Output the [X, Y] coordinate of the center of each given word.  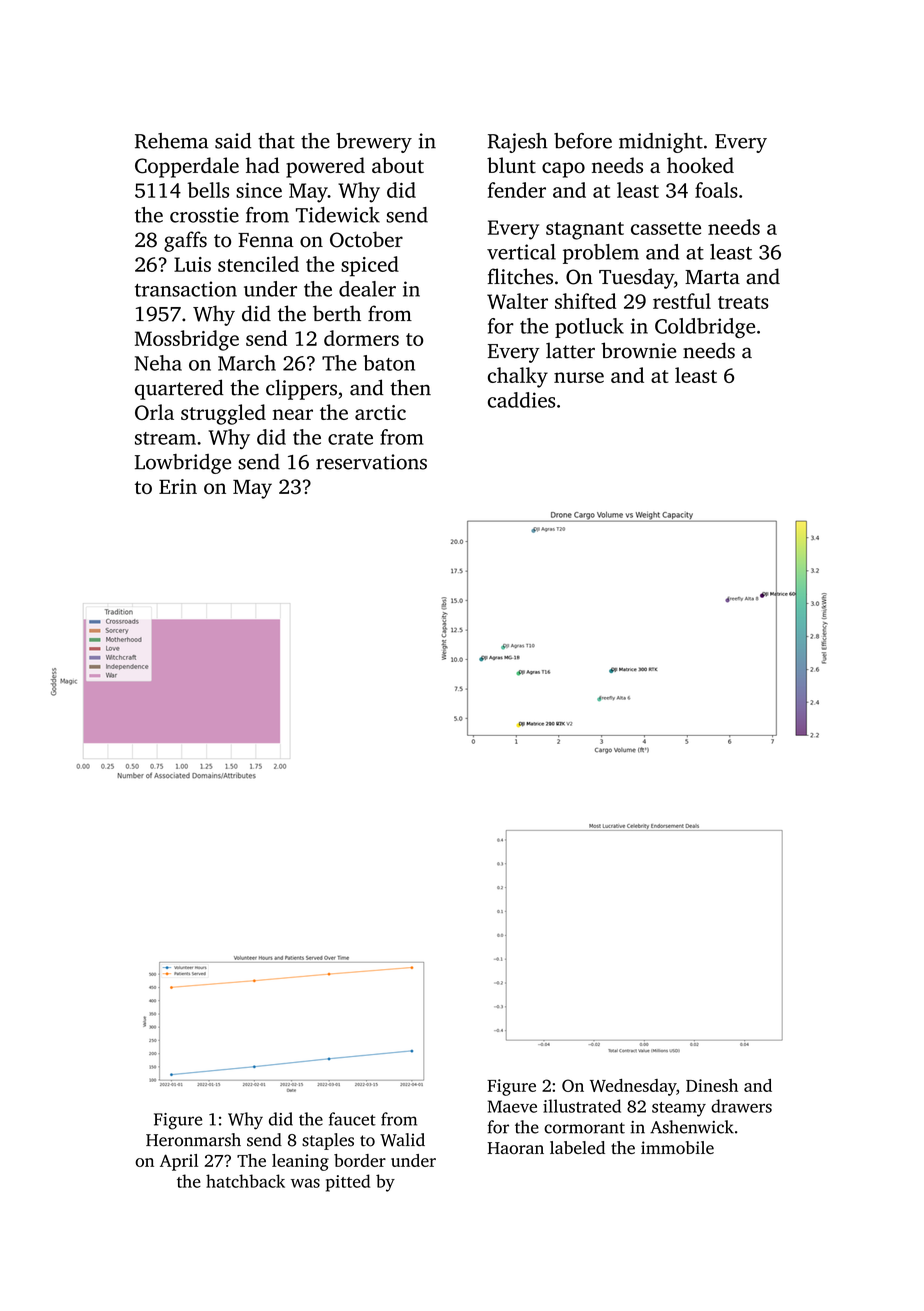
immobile [677, 1147]
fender [517, 190]
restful [682, 301]
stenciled [258, 264]
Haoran [516, 1148]
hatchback [245, 1181]
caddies [521, 400]
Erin [178, 486]
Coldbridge [705, 328]
